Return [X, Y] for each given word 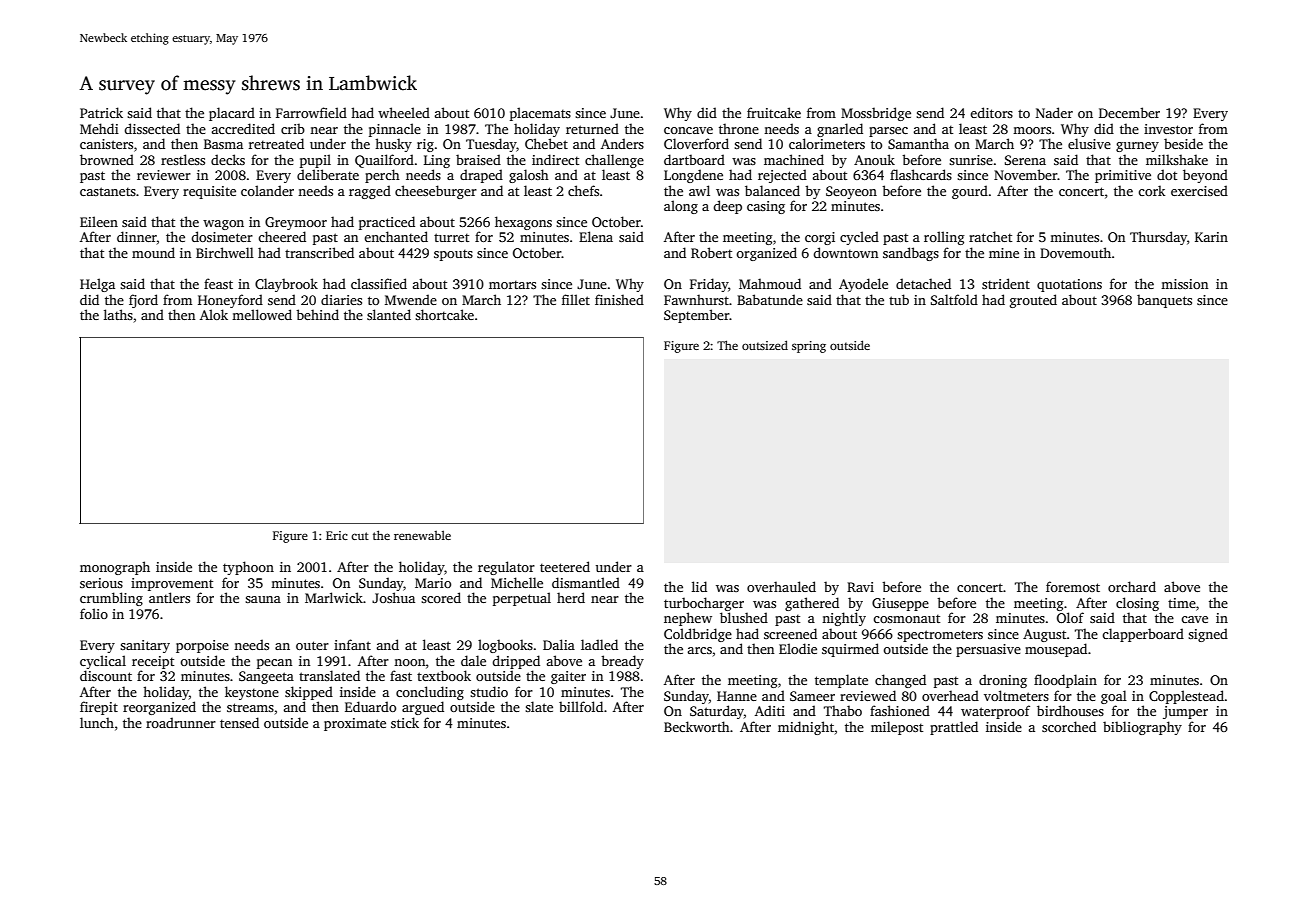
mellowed [262, 314]
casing [766, 207]
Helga [97, 285]
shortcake [444, 314]
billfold [581, 706]
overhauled [781, 586]
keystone [252, 693]
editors [991, 112]
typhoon [248, 568]
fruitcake [774, 112]
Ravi [860, 587]
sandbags [911, 254]
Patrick [101, 112]
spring [809, 347]
